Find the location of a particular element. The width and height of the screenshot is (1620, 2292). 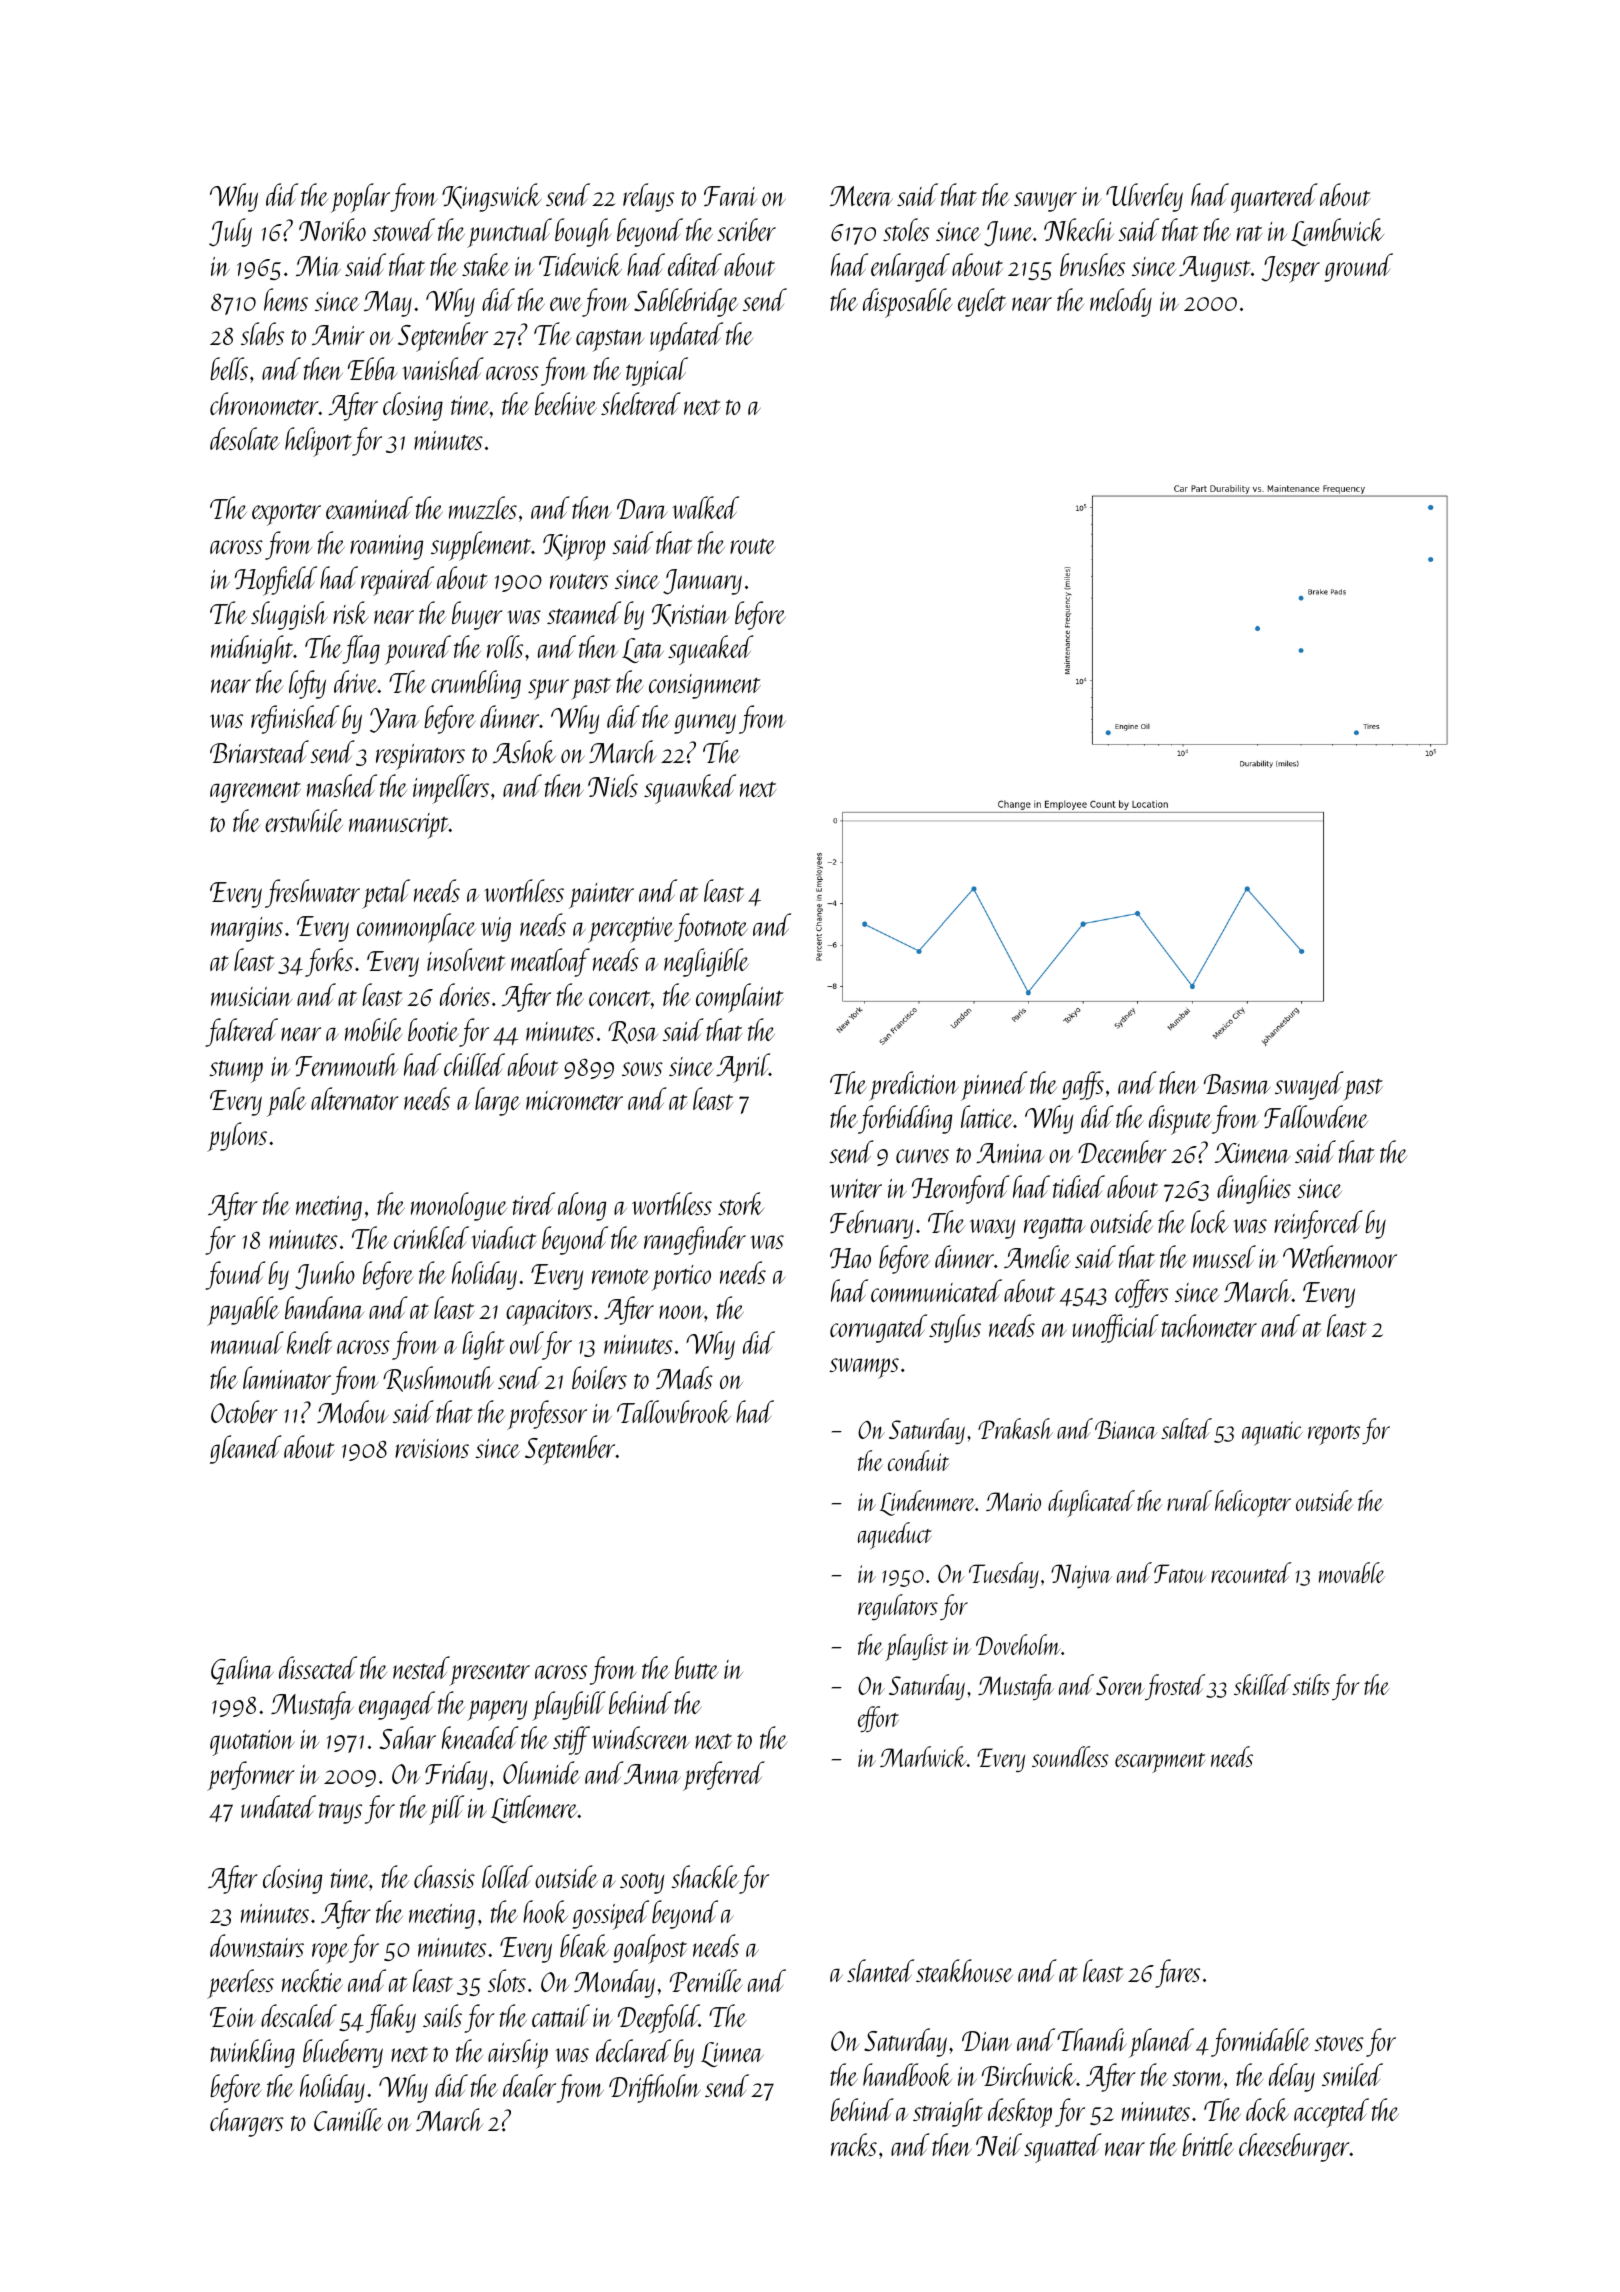

stilts is located at coordinates (1311, 1684).
